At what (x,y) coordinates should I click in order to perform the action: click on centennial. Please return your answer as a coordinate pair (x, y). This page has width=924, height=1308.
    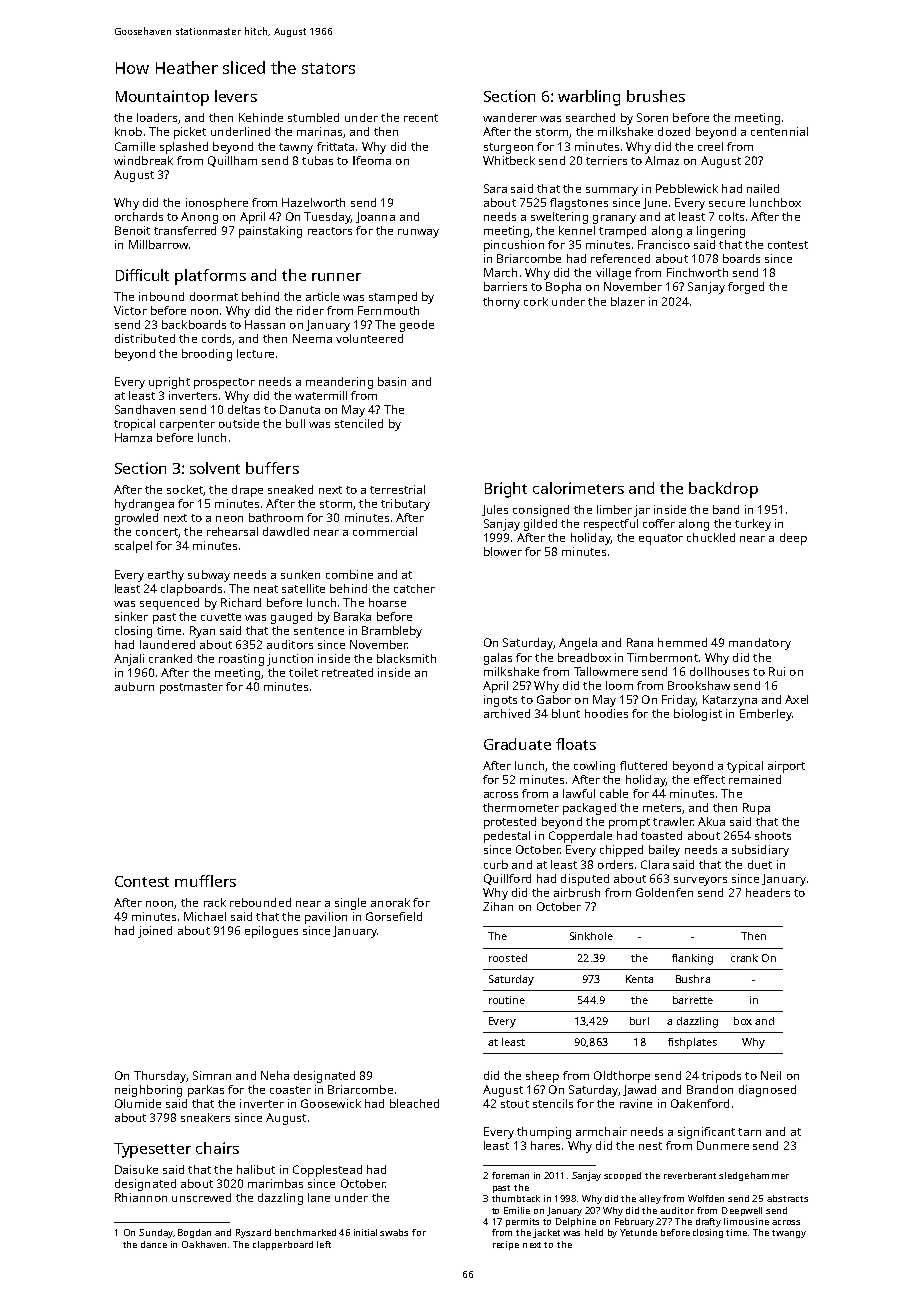
    Looking at the image, I should click on (779, 131).
